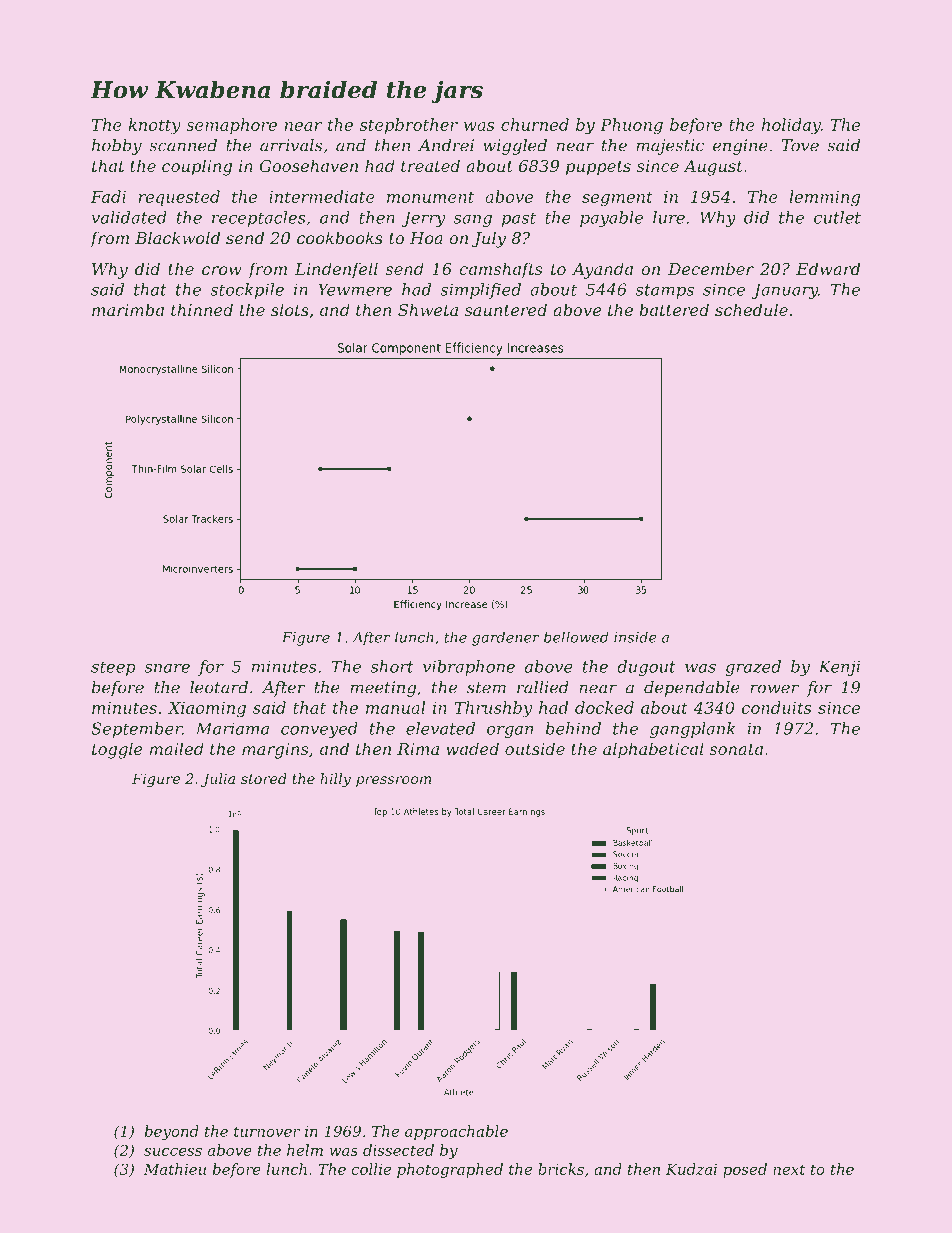 Image resolution: width=952 pixels, height=1233 pixels. What do you see at coordinates (456, 1132) in the screenshot?
I see `approachable` at bounding box center [456, 1132].
